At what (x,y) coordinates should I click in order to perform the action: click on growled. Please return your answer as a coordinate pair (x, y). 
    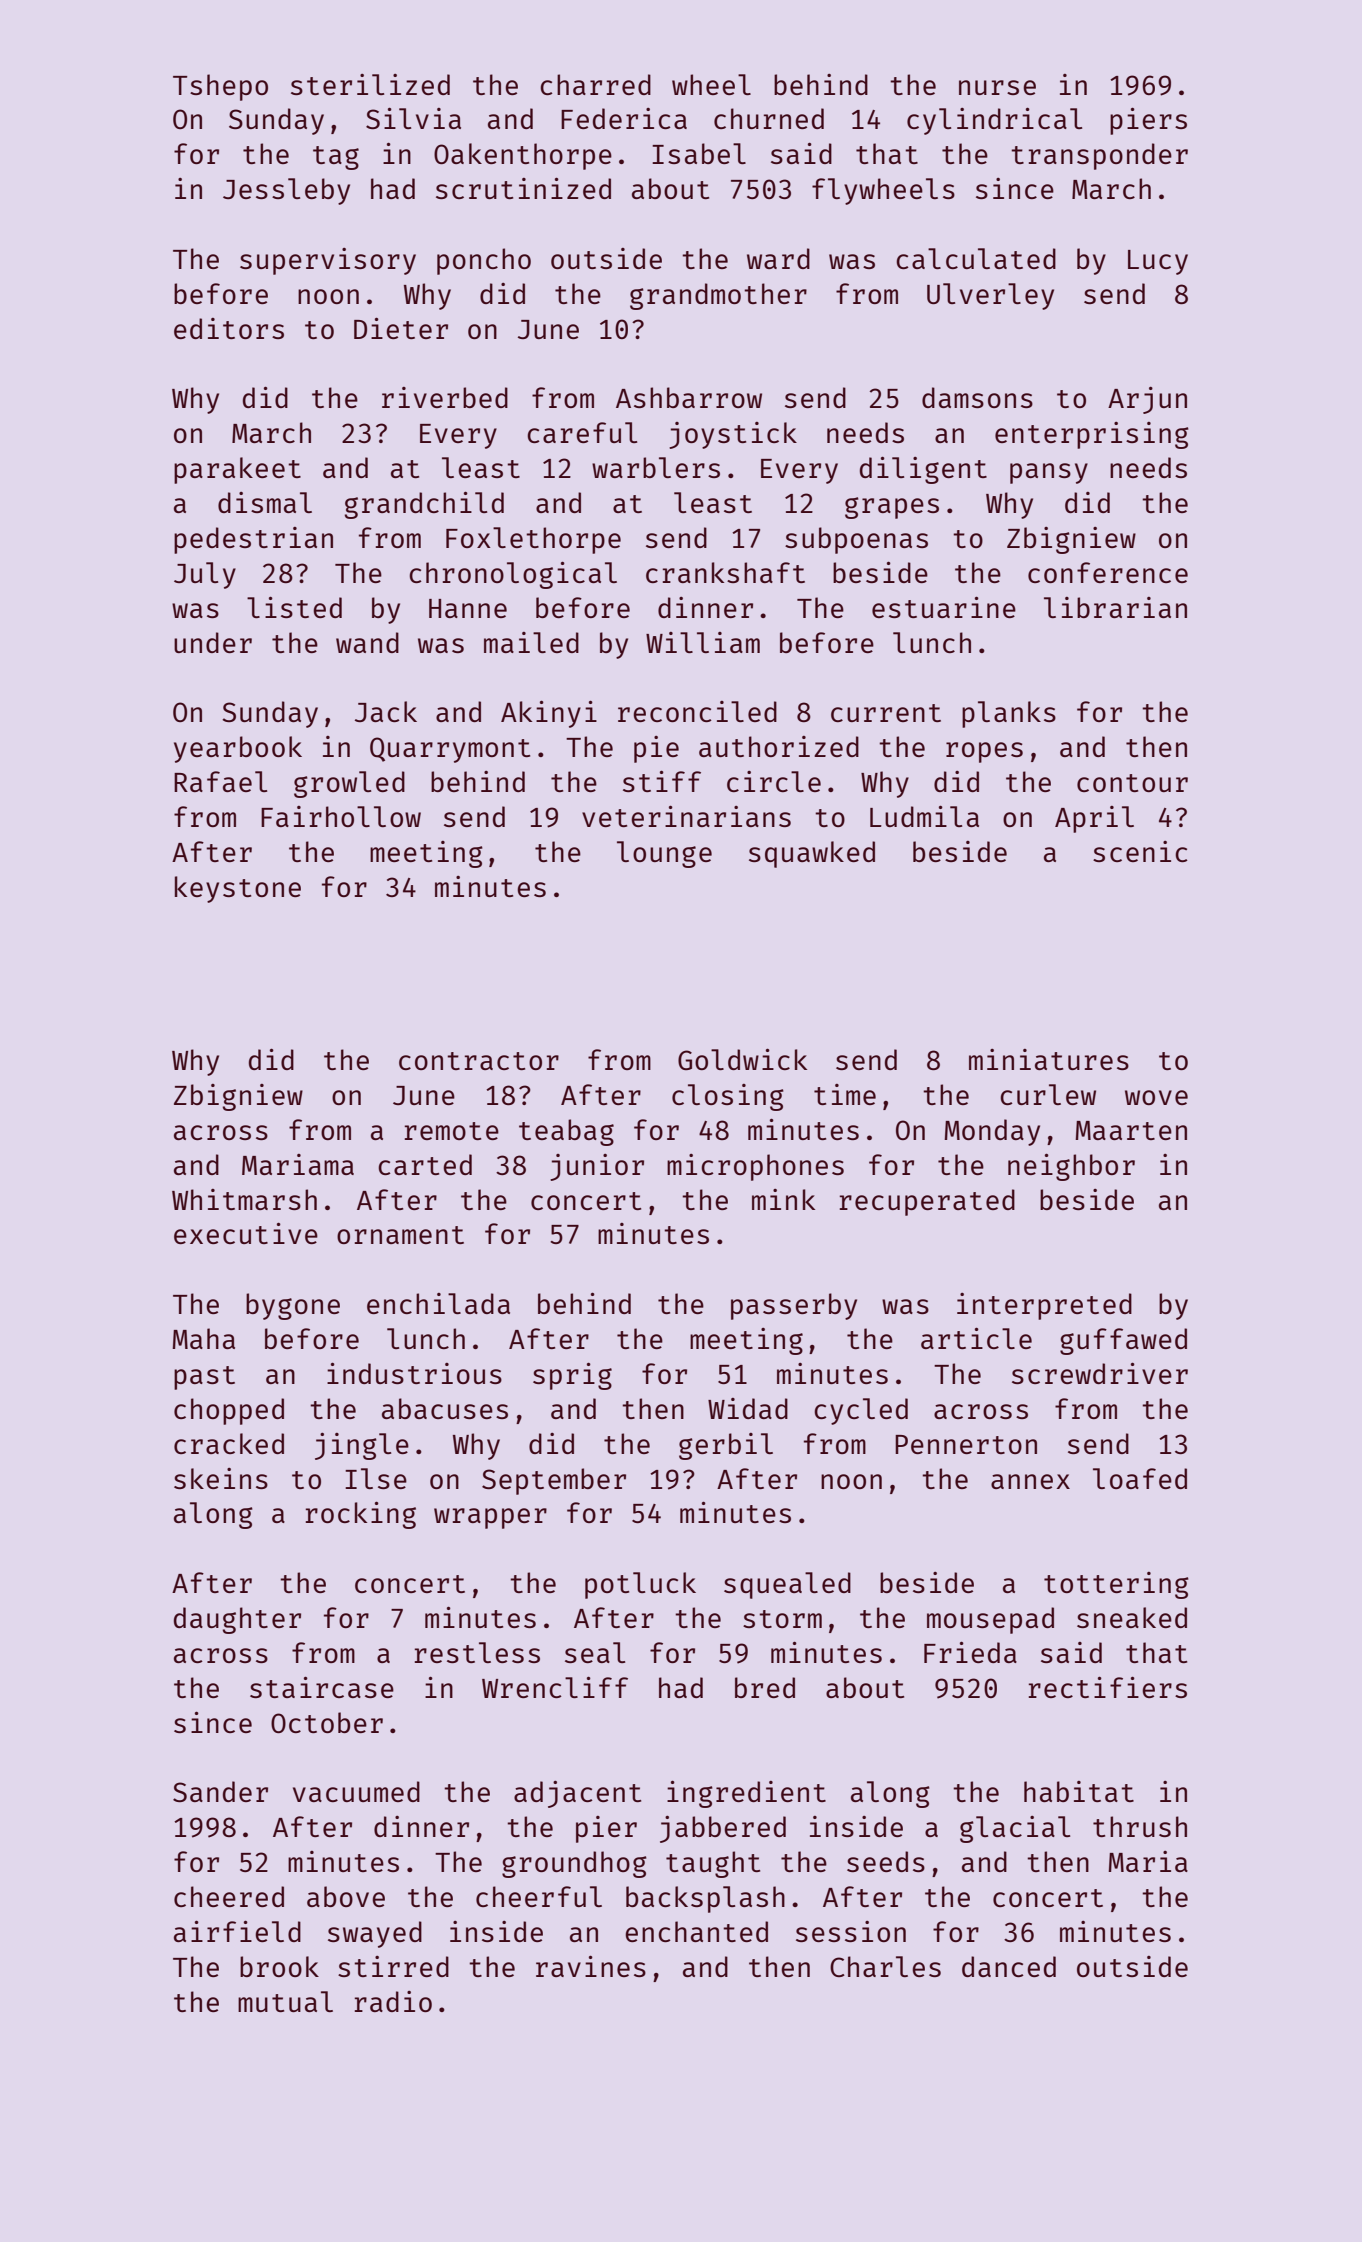
    Looking at the image, I should click on (349, 784).
